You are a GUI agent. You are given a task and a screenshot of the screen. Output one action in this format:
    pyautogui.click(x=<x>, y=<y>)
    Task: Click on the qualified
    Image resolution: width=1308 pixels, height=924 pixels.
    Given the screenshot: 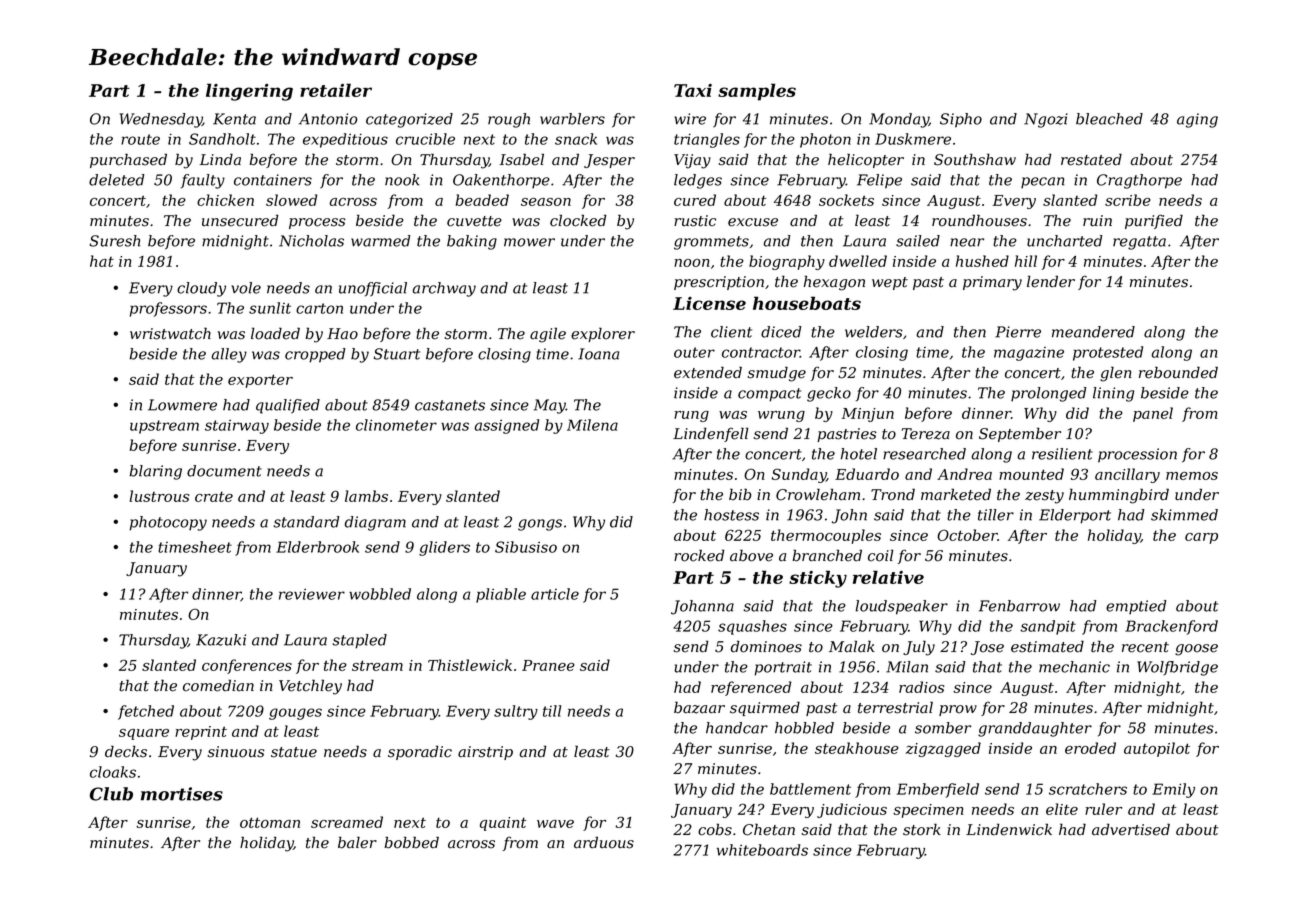 What is the action you would take?
    pyautogui.click(x=288, y=406)
